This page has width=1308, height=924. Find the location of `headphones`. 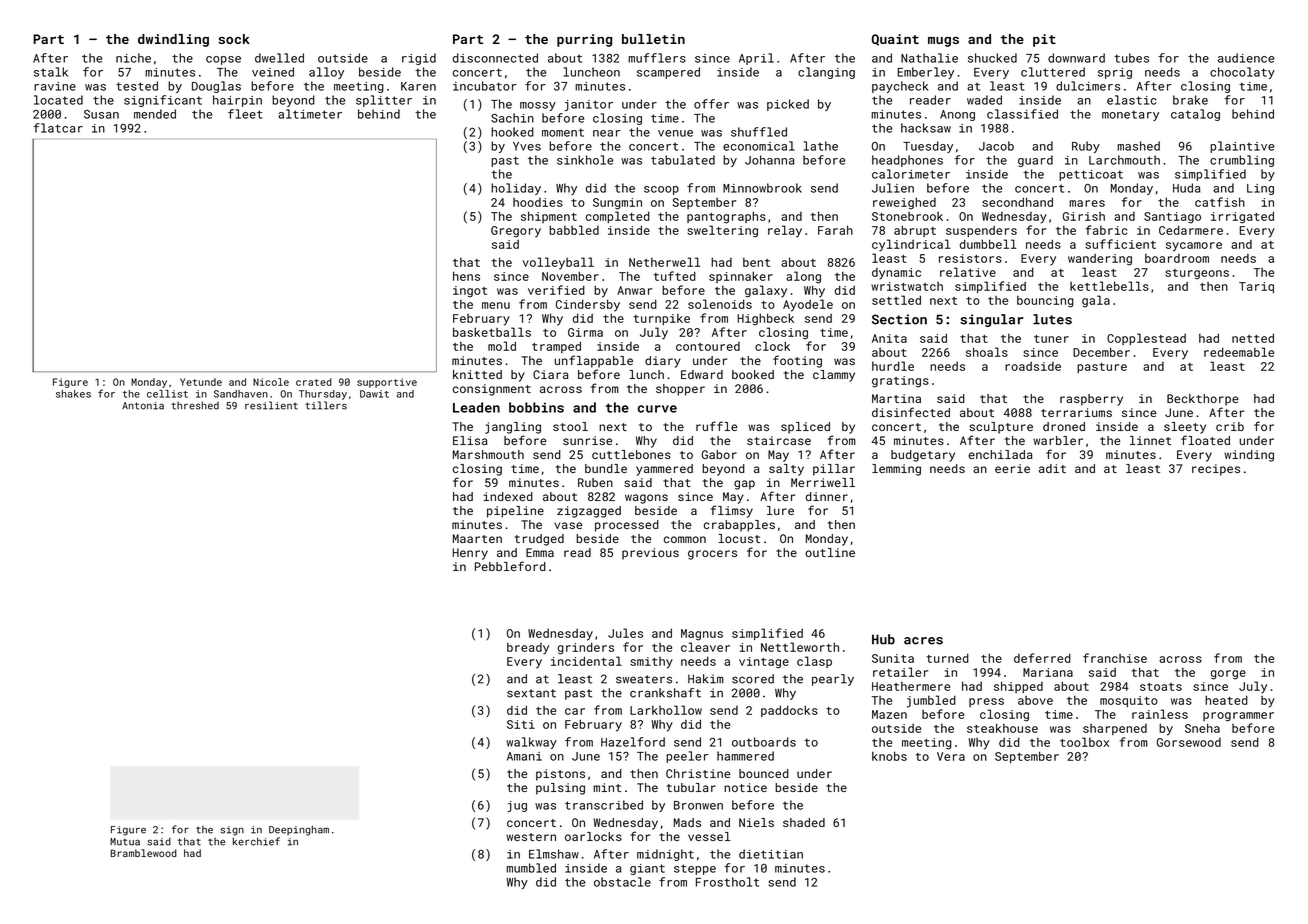

headphones is located at coordinates (907, 161).
